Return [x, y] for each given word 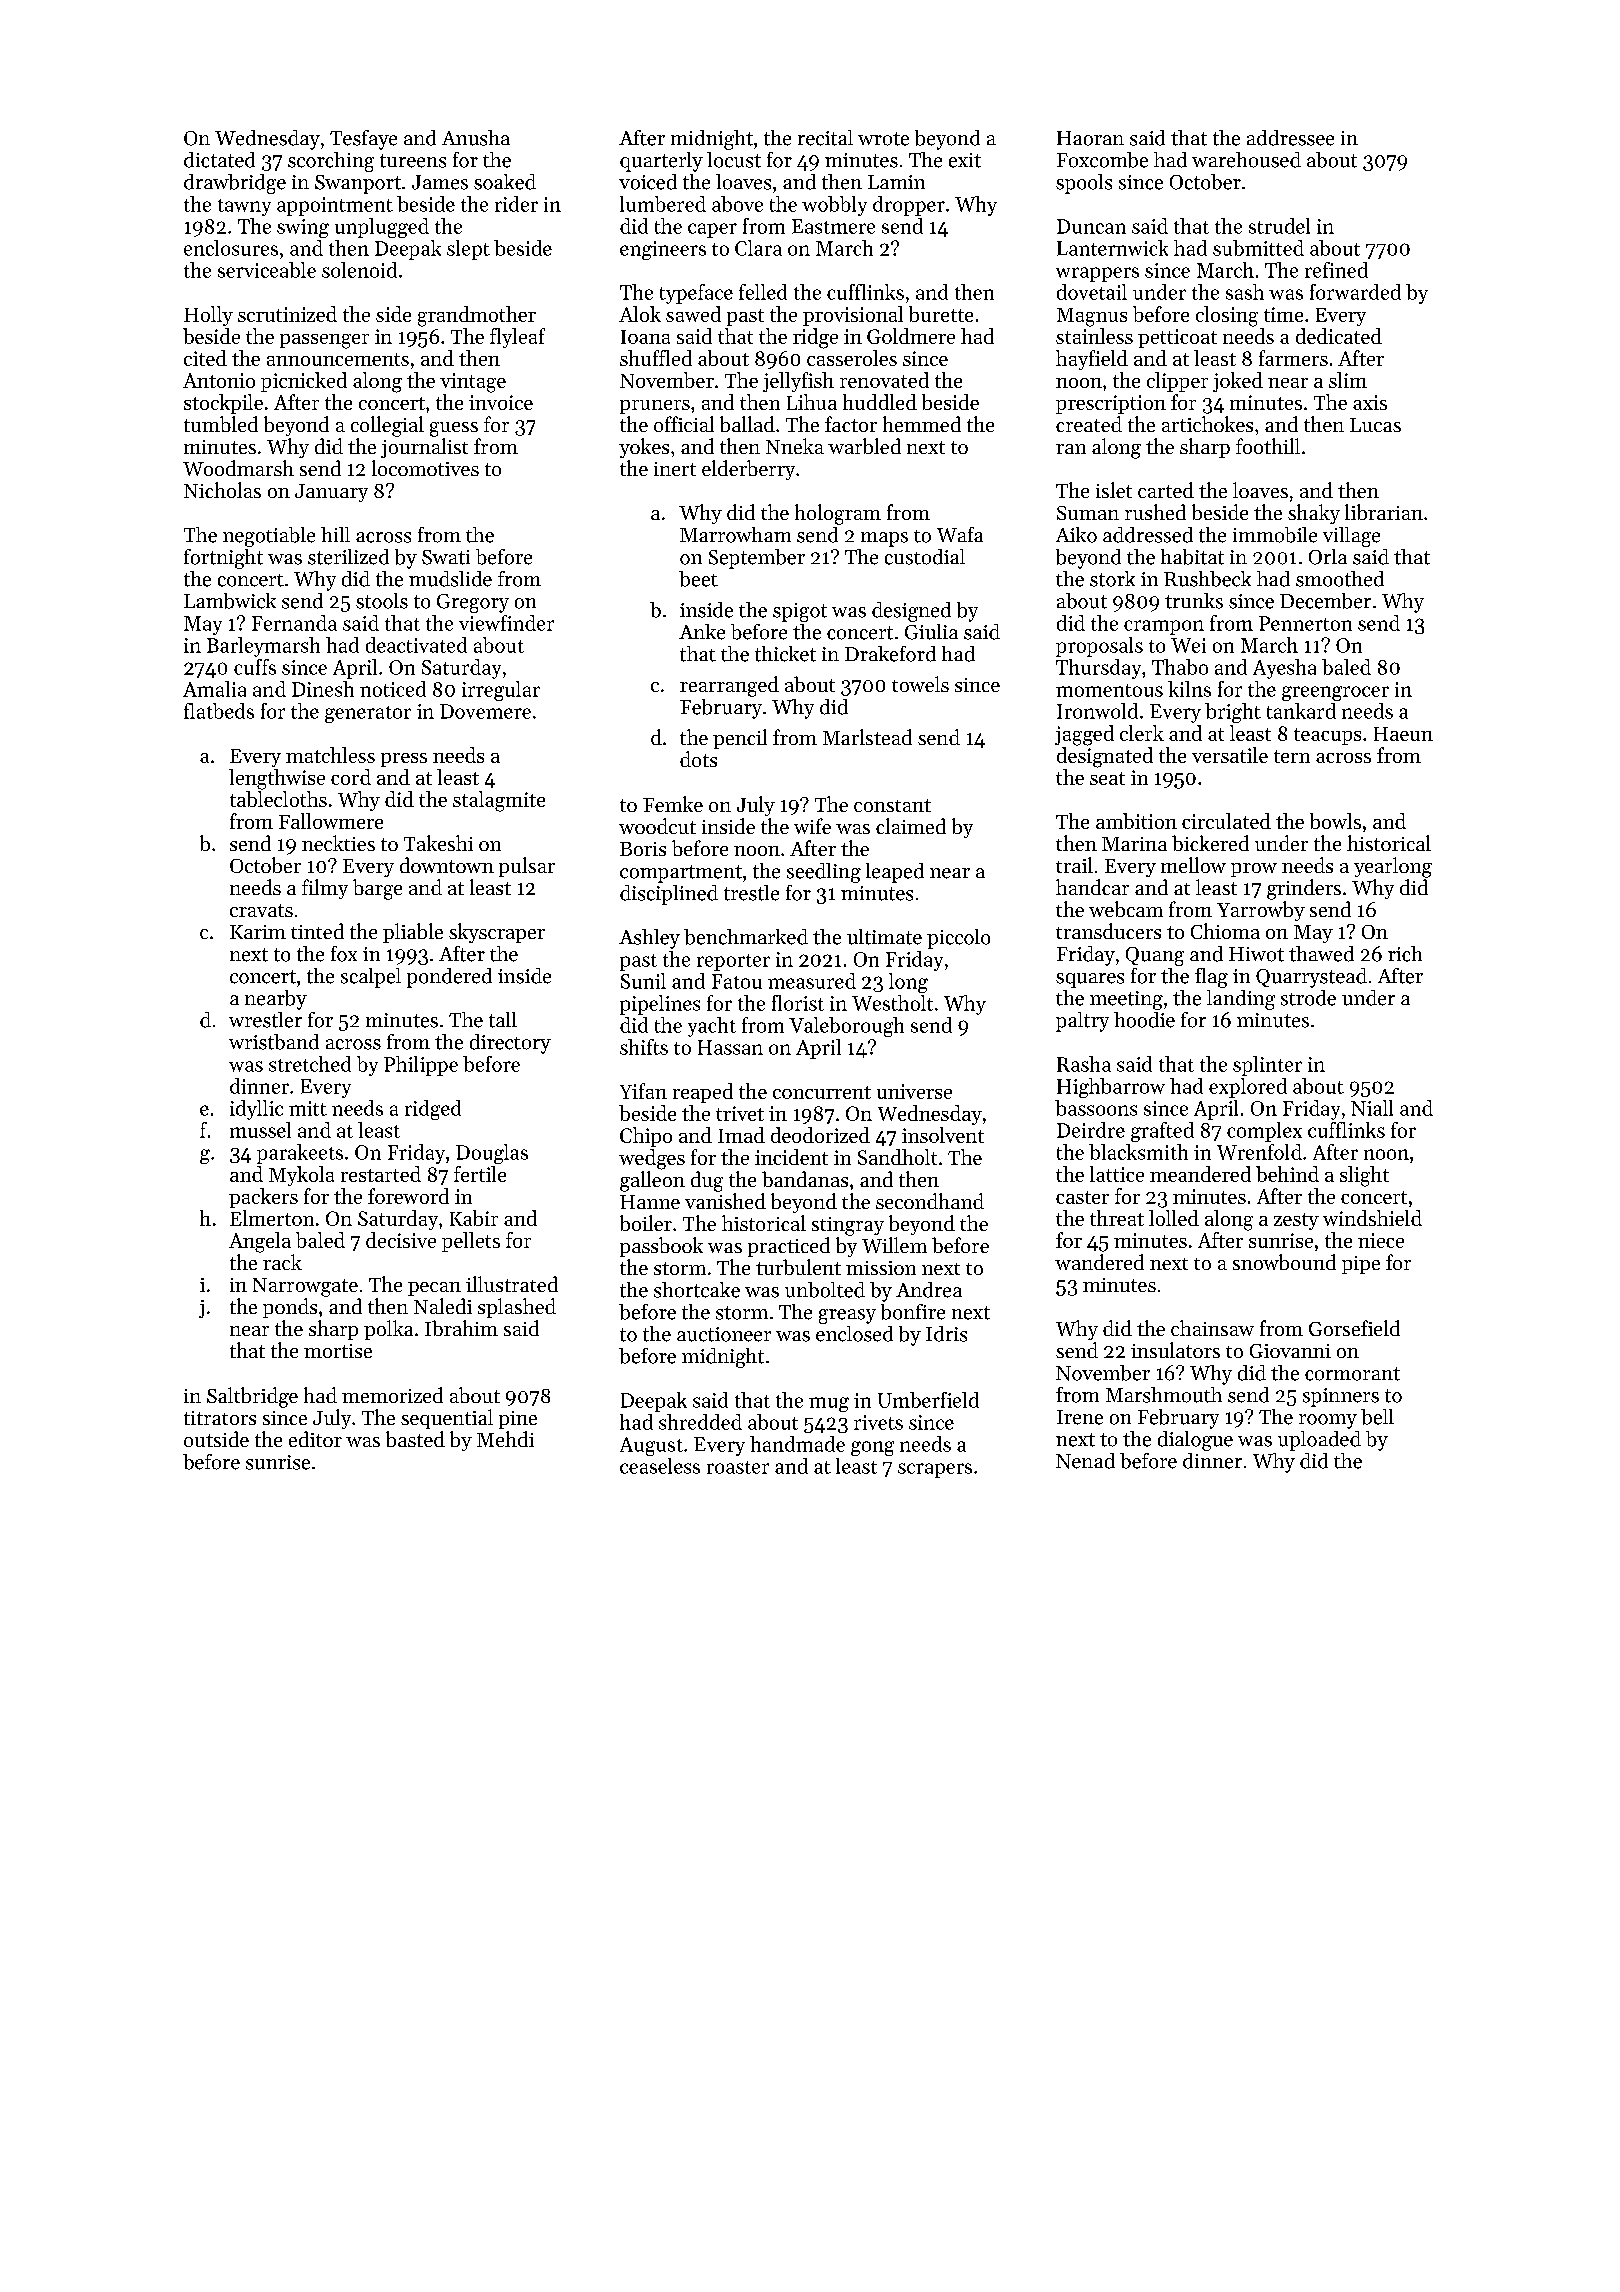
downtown [447, 865]
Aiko [1076, 535]
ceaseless [660, 1466]
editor [315, 1439]
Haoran [1090, 138]
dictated [219, 160]
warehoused [1246, 160]
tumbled [221, 424]
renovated [884, 380]
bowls [1335, 821]
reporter [733, 962]
